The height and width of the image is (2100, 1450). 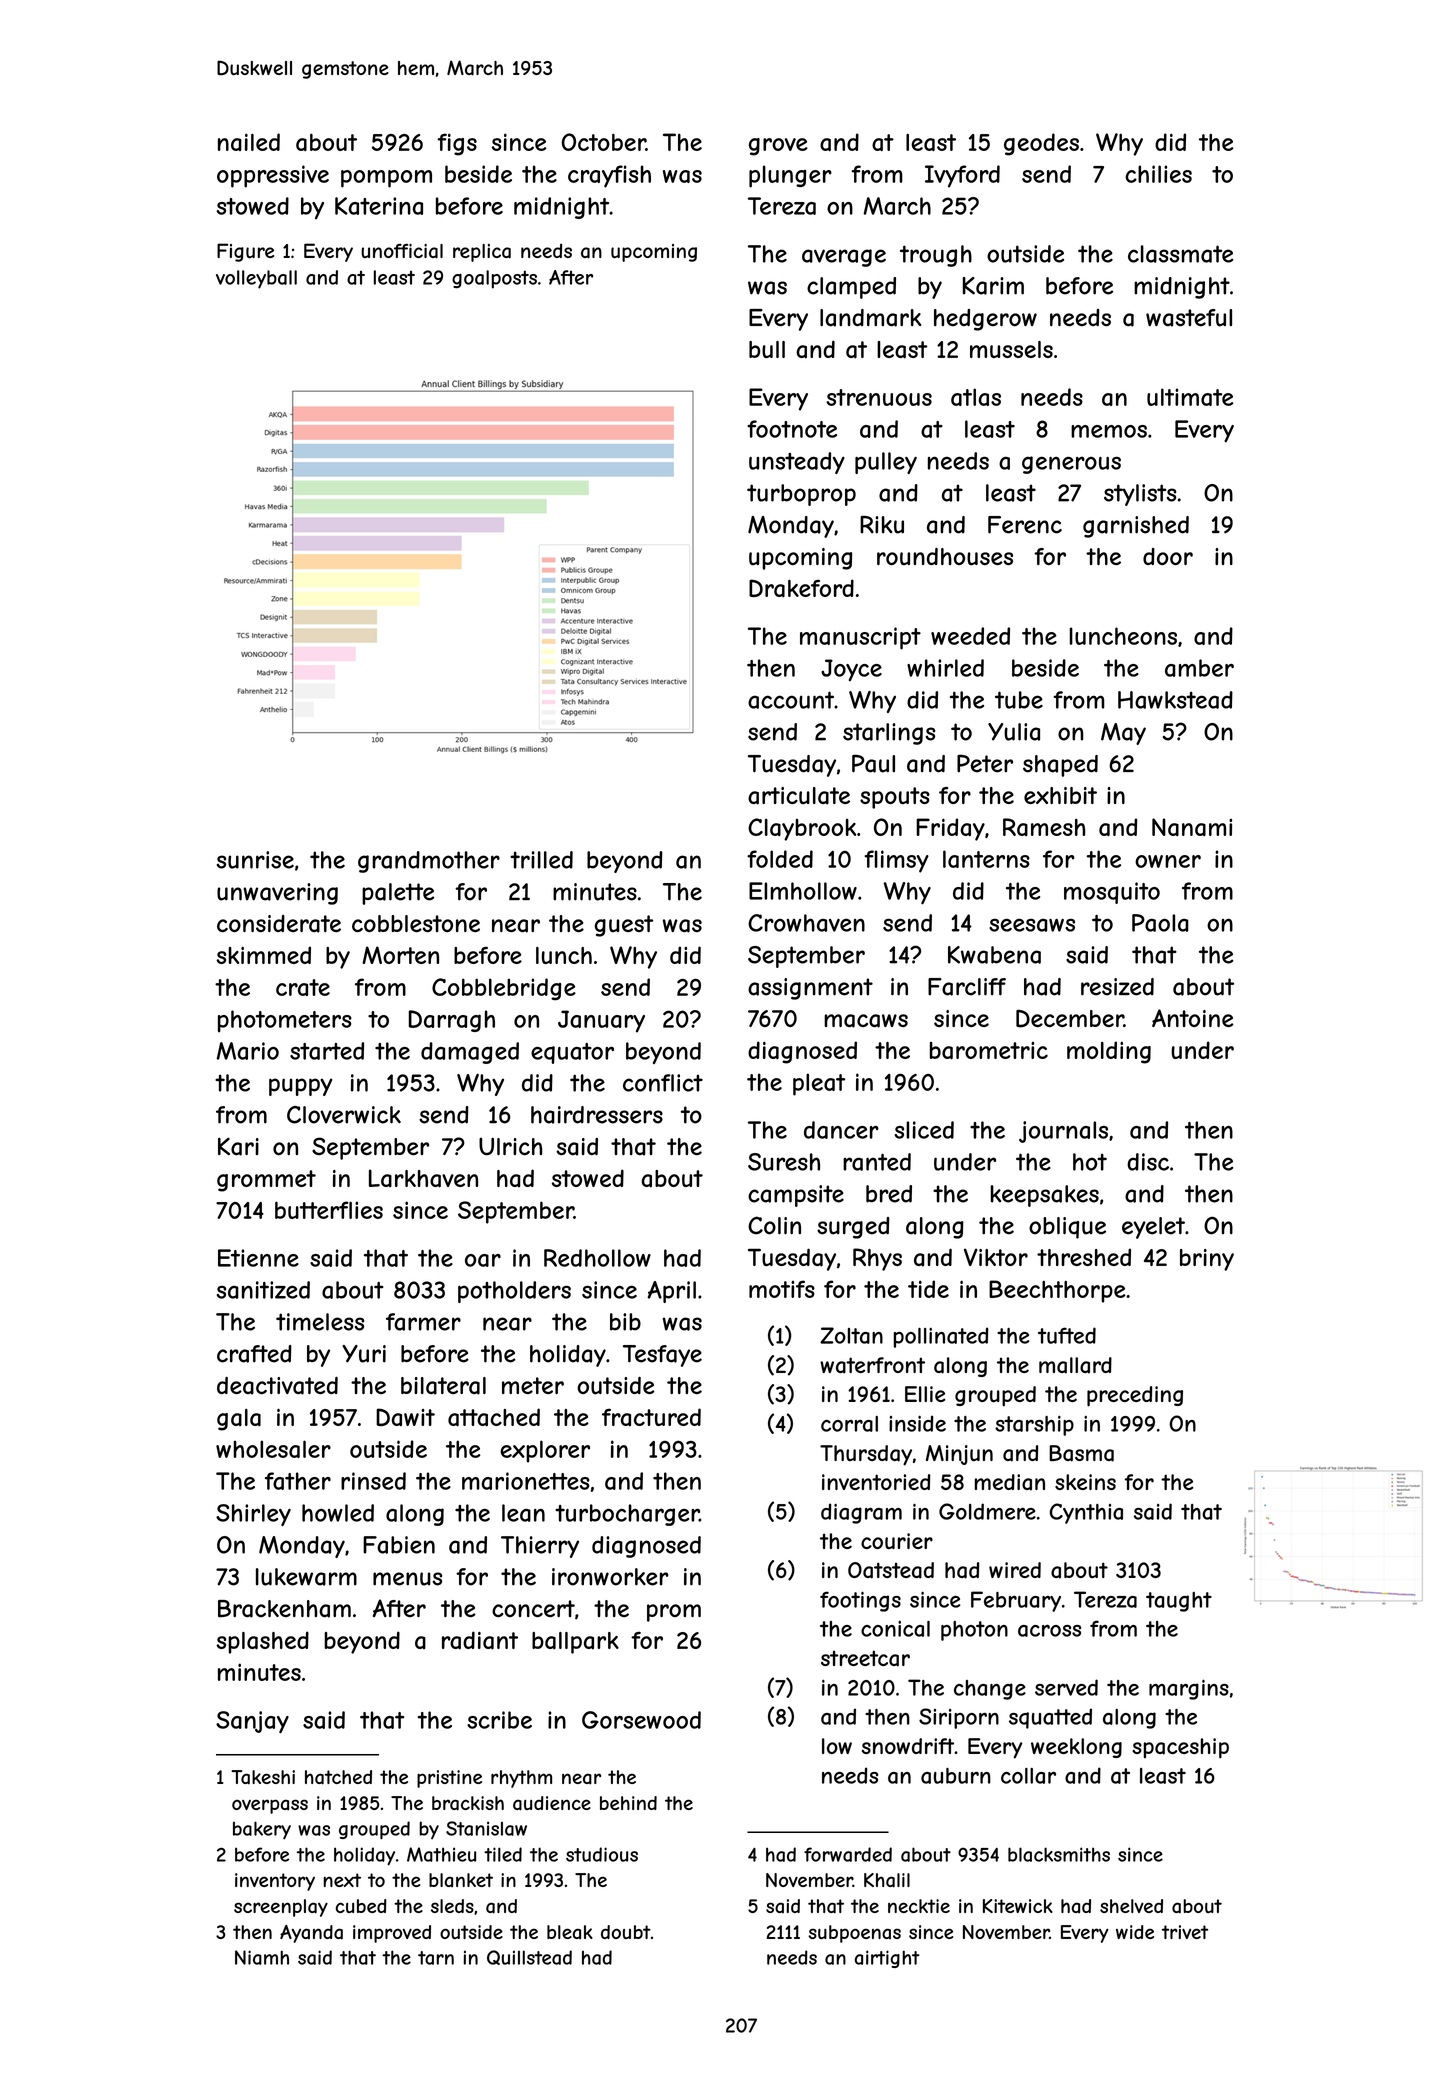 I want to click on mussels, so click(x=1011, y=349).
